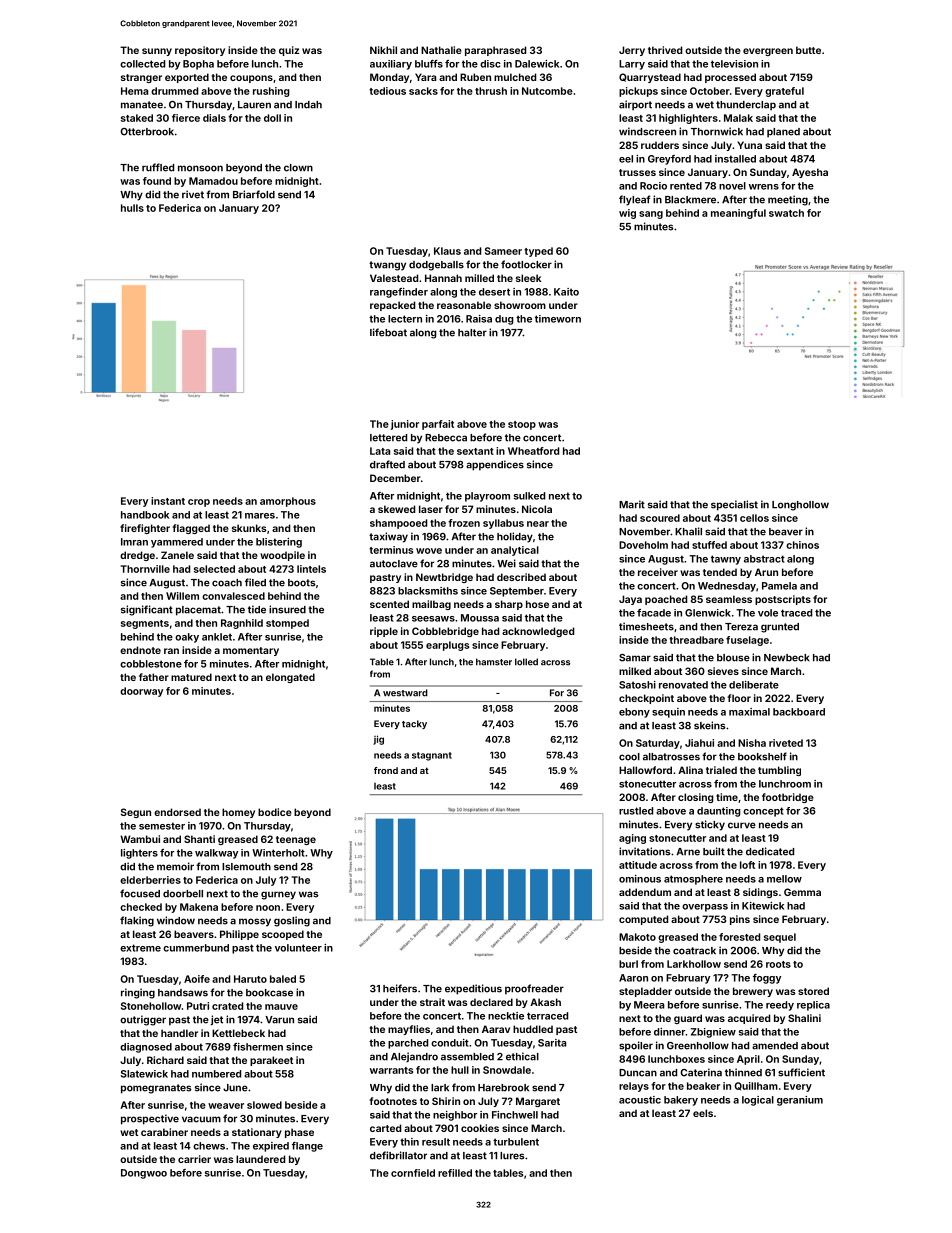 The height and width of the screenshot is (1233, 952). I want to click on rustled, so click(636, 811).
